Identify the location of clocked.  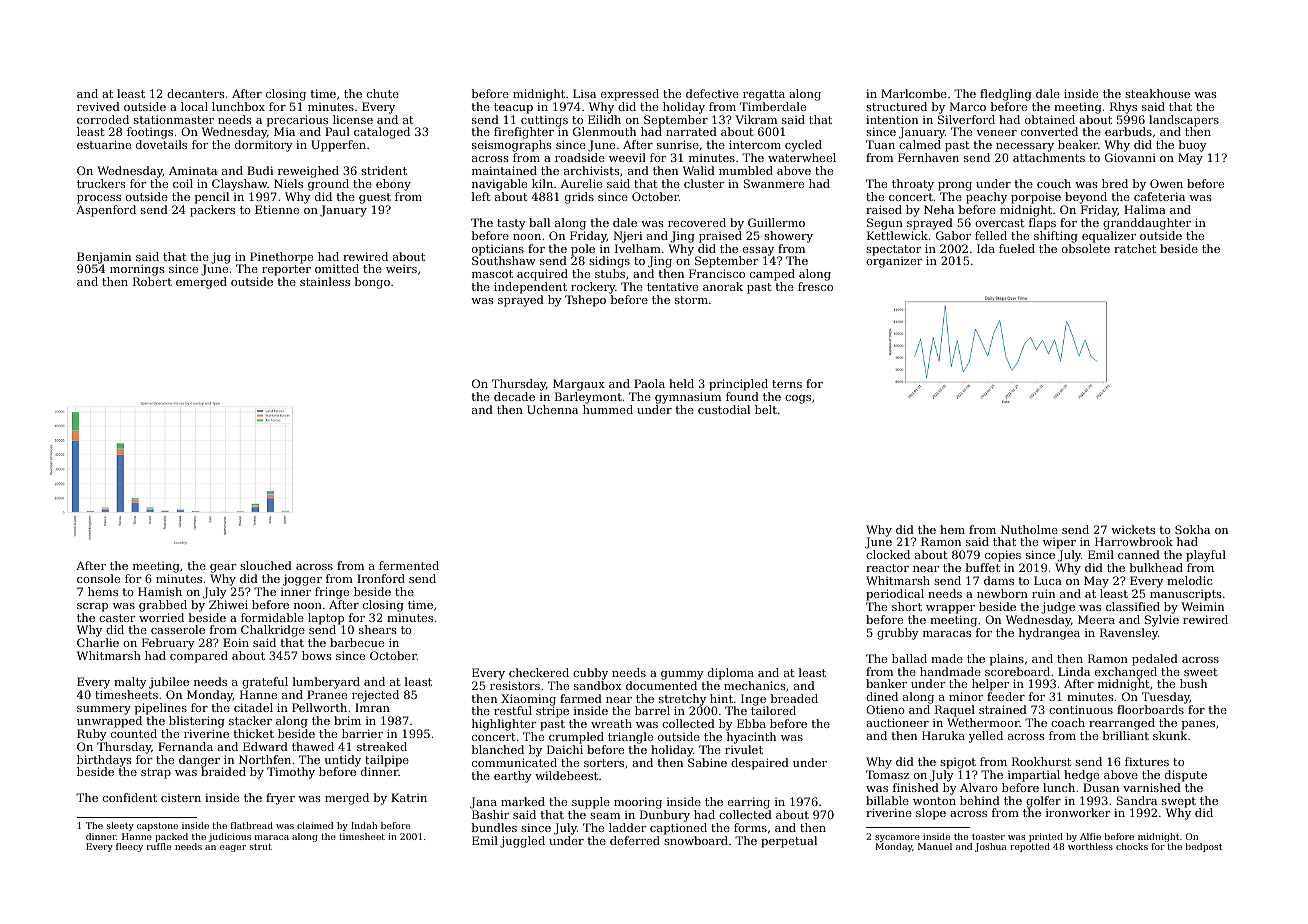
(888, 554).
